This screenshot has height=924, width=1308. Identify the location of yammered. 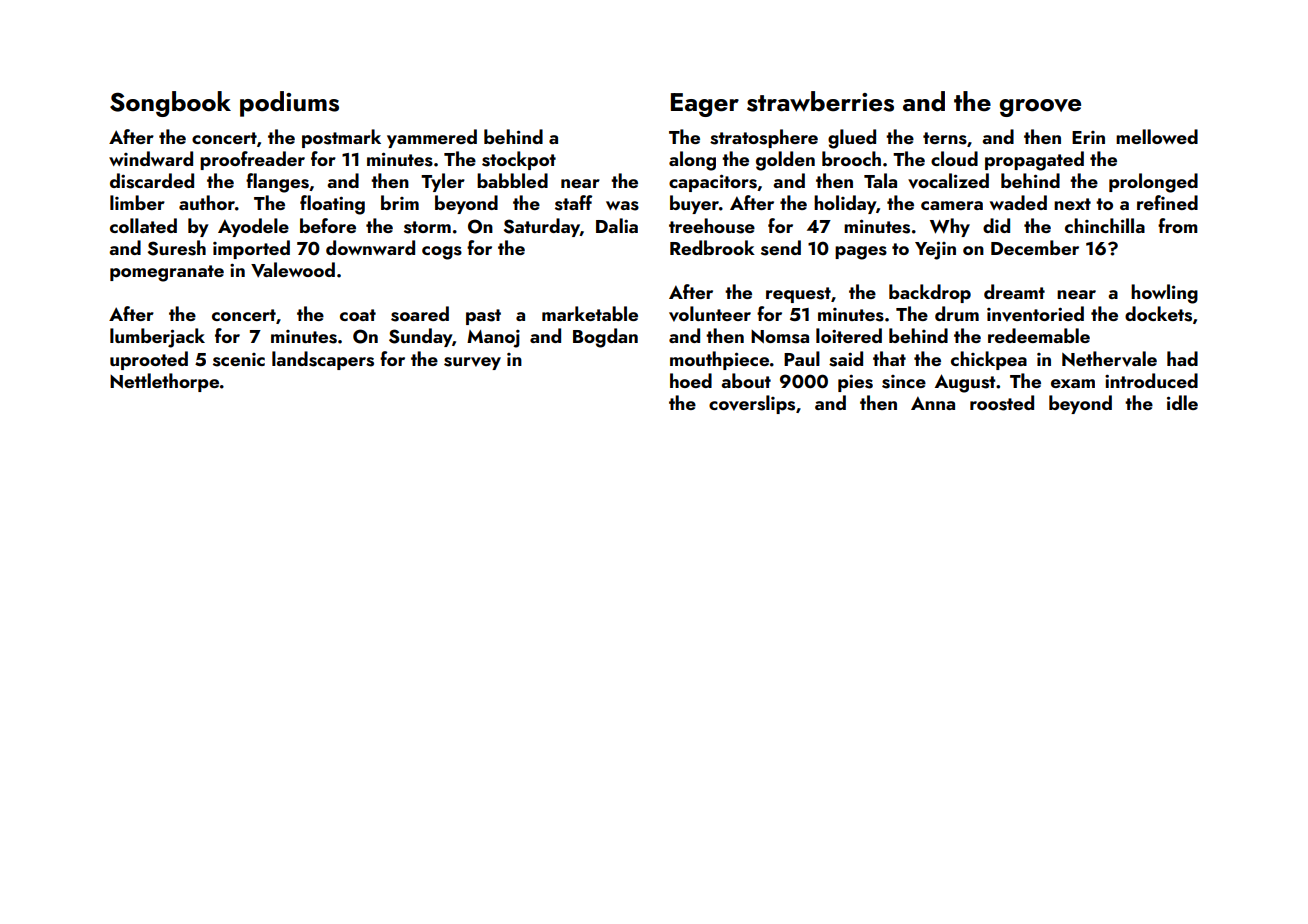
(432, 138).
